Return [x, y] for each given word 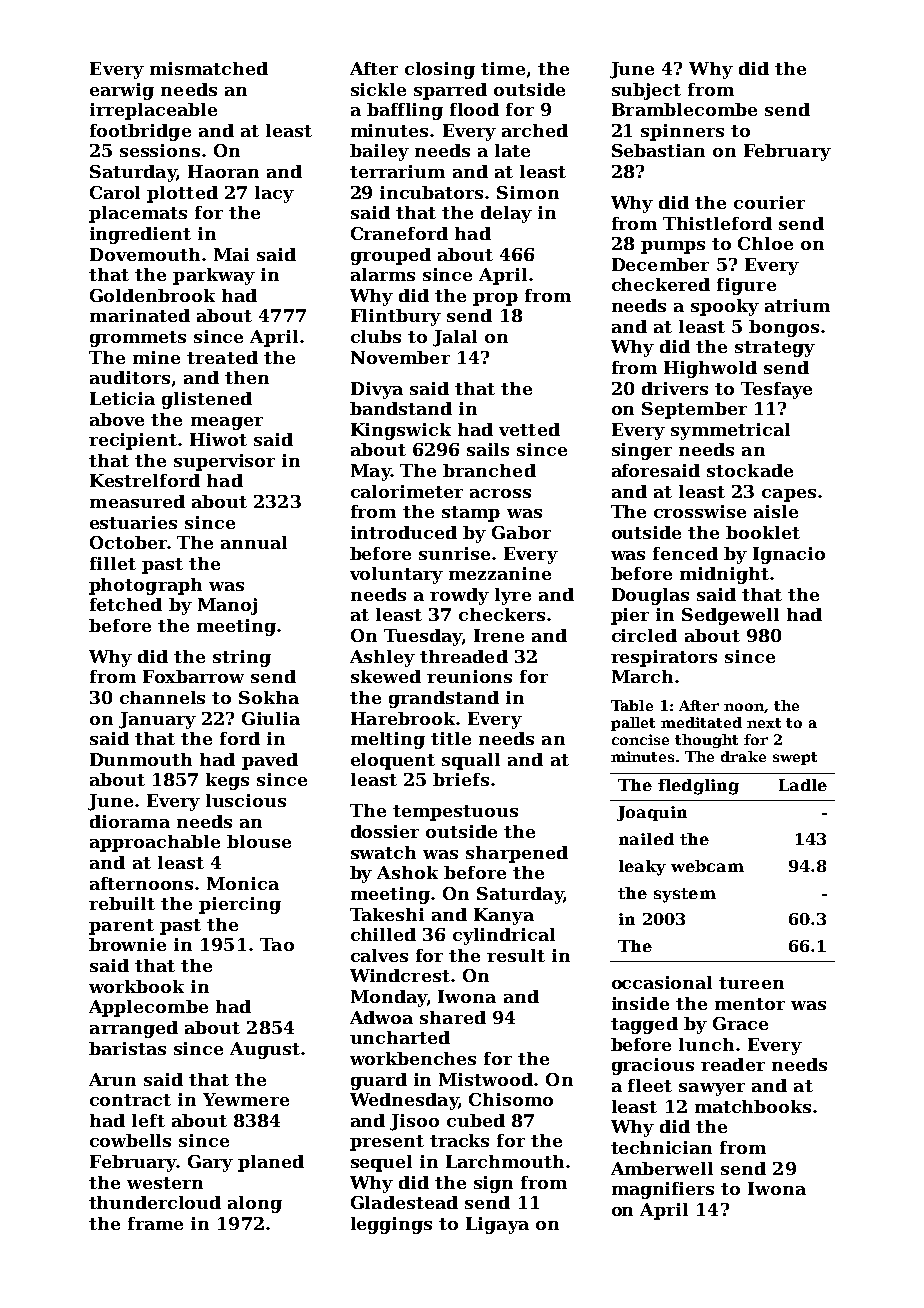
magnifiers [663, 1190]
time [503, 68]
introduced [404, 532]
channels [162, 697]
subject [646, 91]
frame [155, 1223]
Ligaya [497, 1225]
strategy [775, 349]
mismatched [209, 68]
